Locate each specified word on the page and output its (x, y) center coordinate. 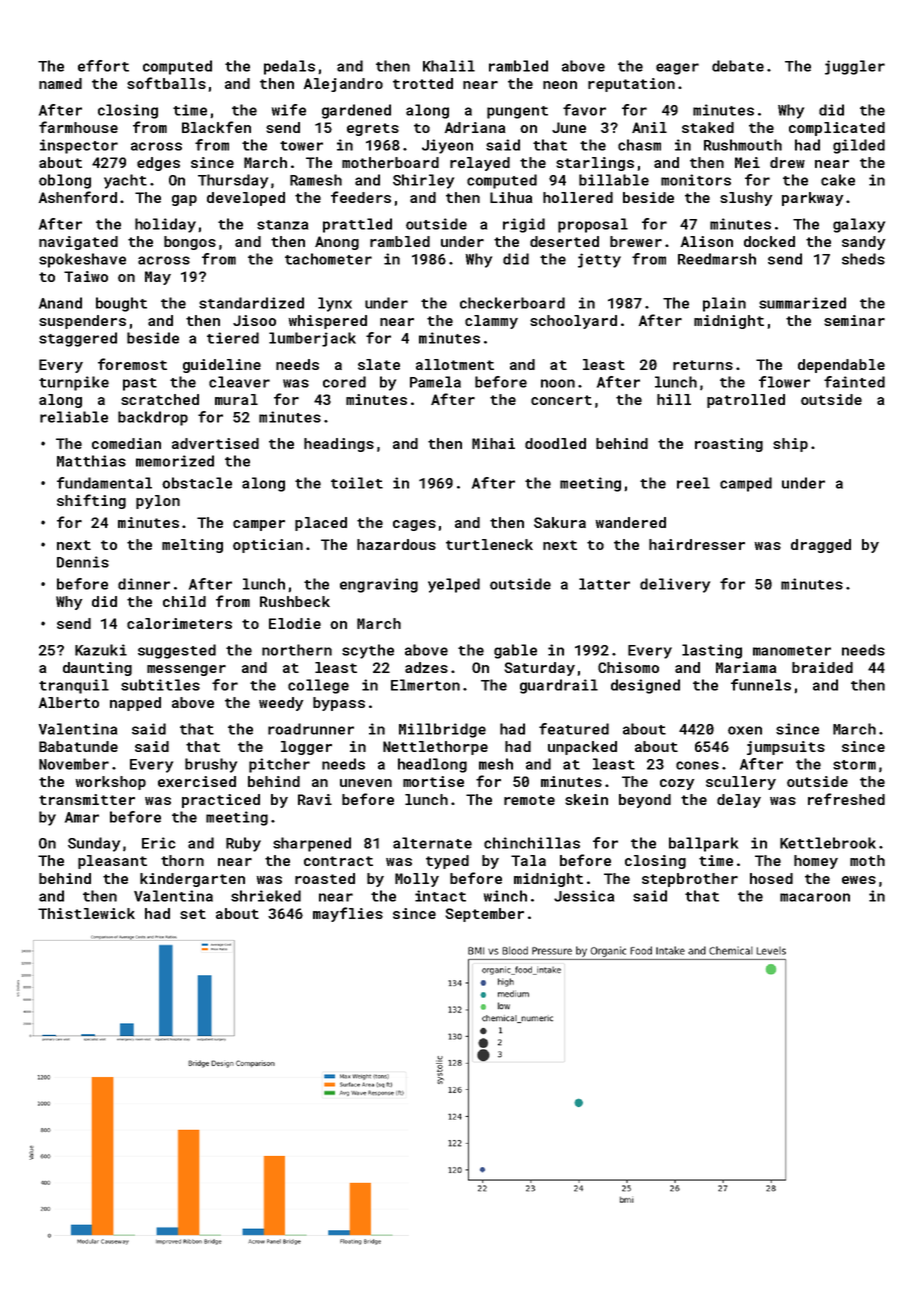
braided (822, 667)
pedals (289, 67)
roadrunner (311, 729)
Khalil (449, 66)
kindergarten (192, 880)
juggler (855, 67)
